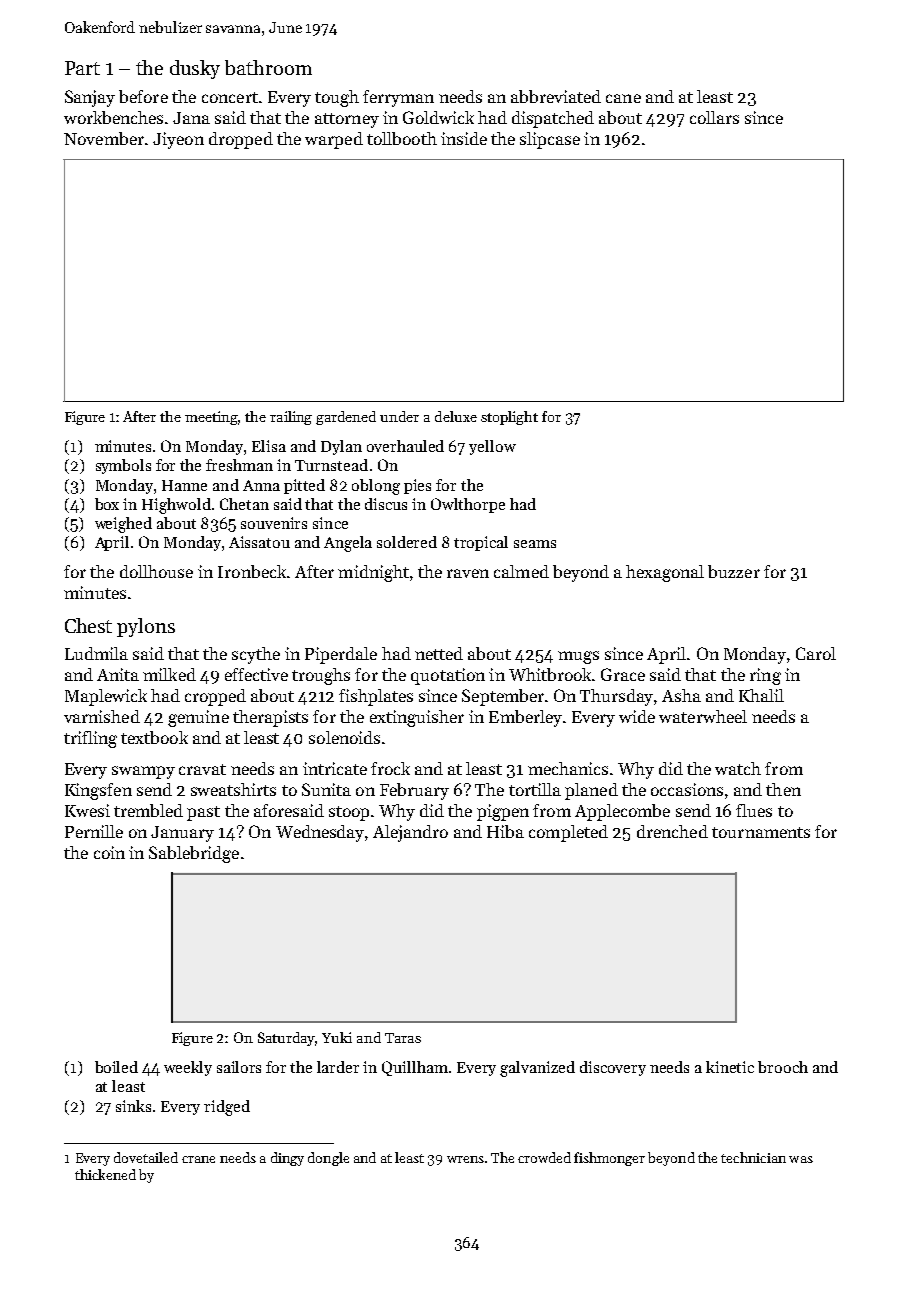  I want to click on drenched, so click(672, 831).
